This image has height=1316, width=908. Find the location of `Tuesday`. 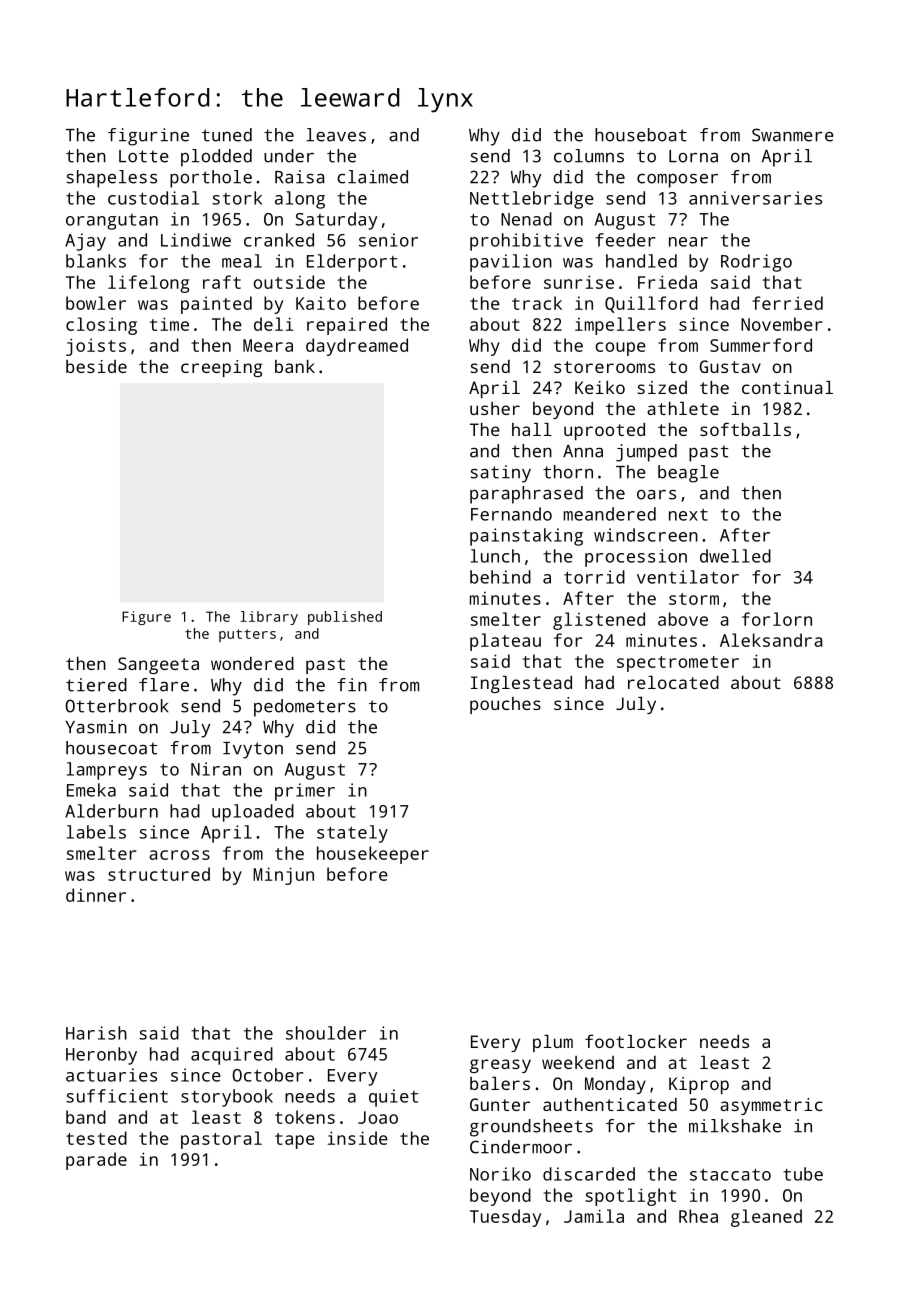

Tuesday is located at coordinates (505, 1218).
